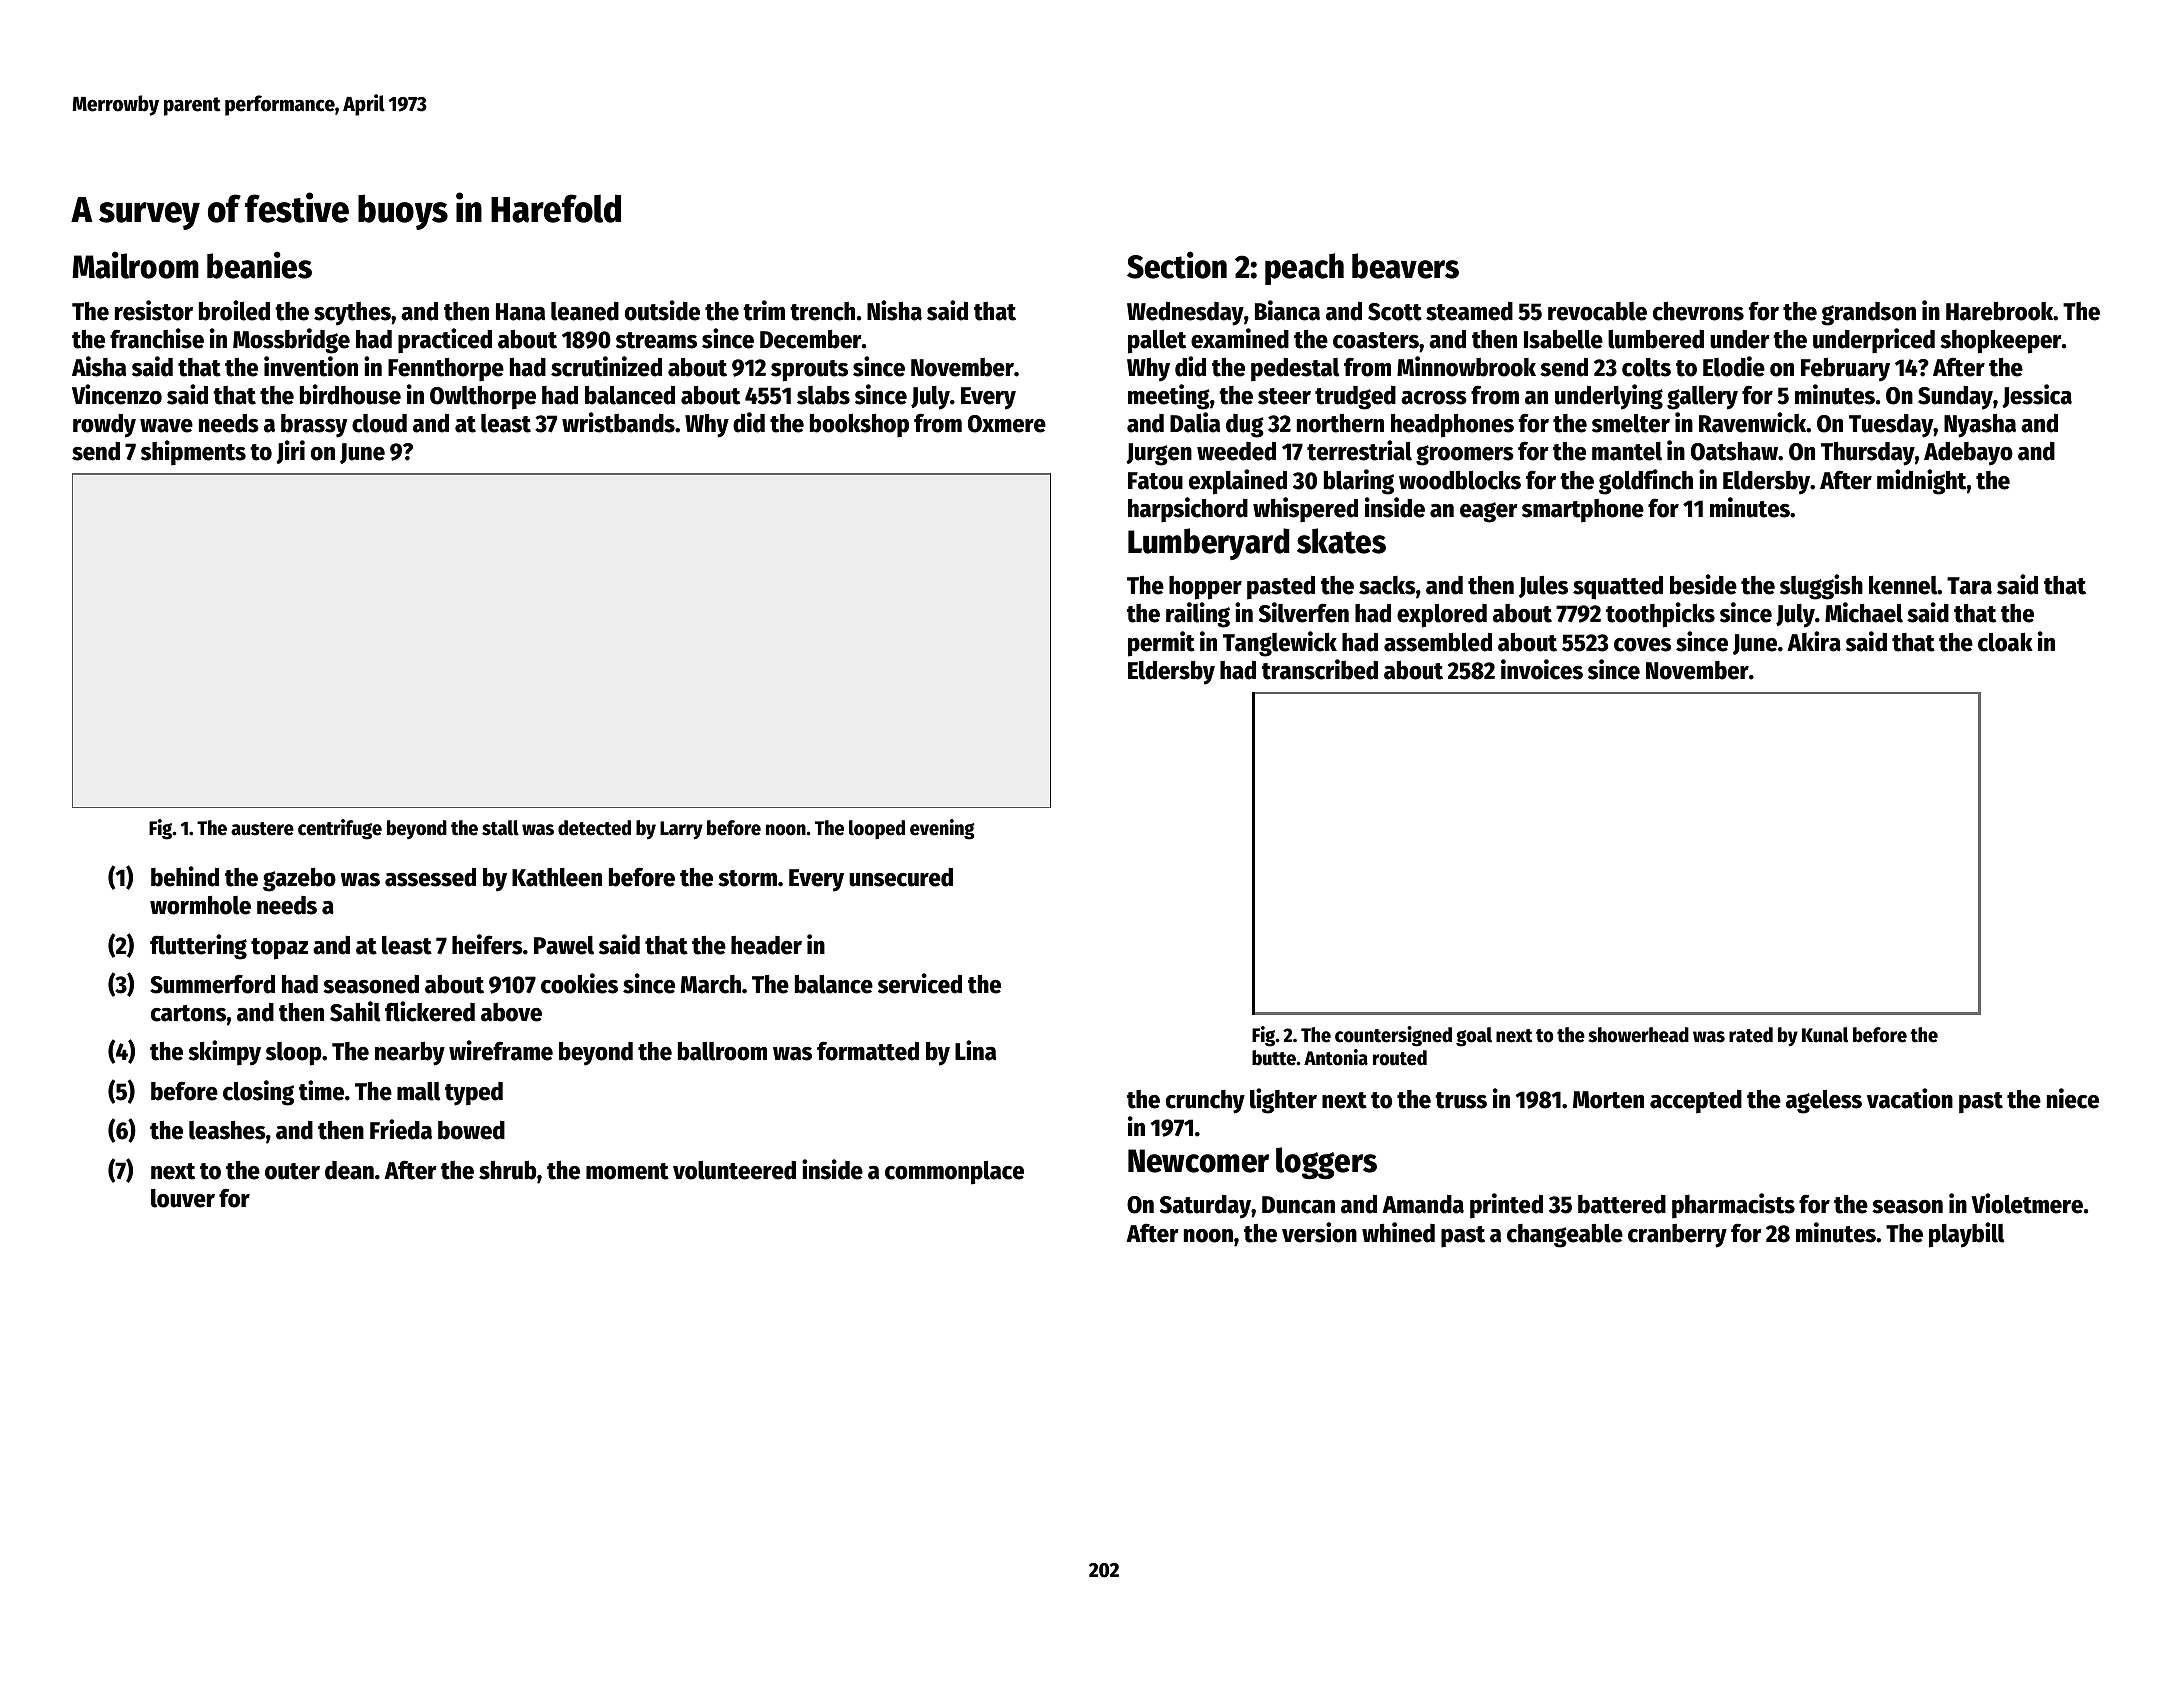 This image has width=2178, height=1683. What do you see at coordinates (1814, 641) in the image?
I see `Akira` at bounding box center [1814, 641].
